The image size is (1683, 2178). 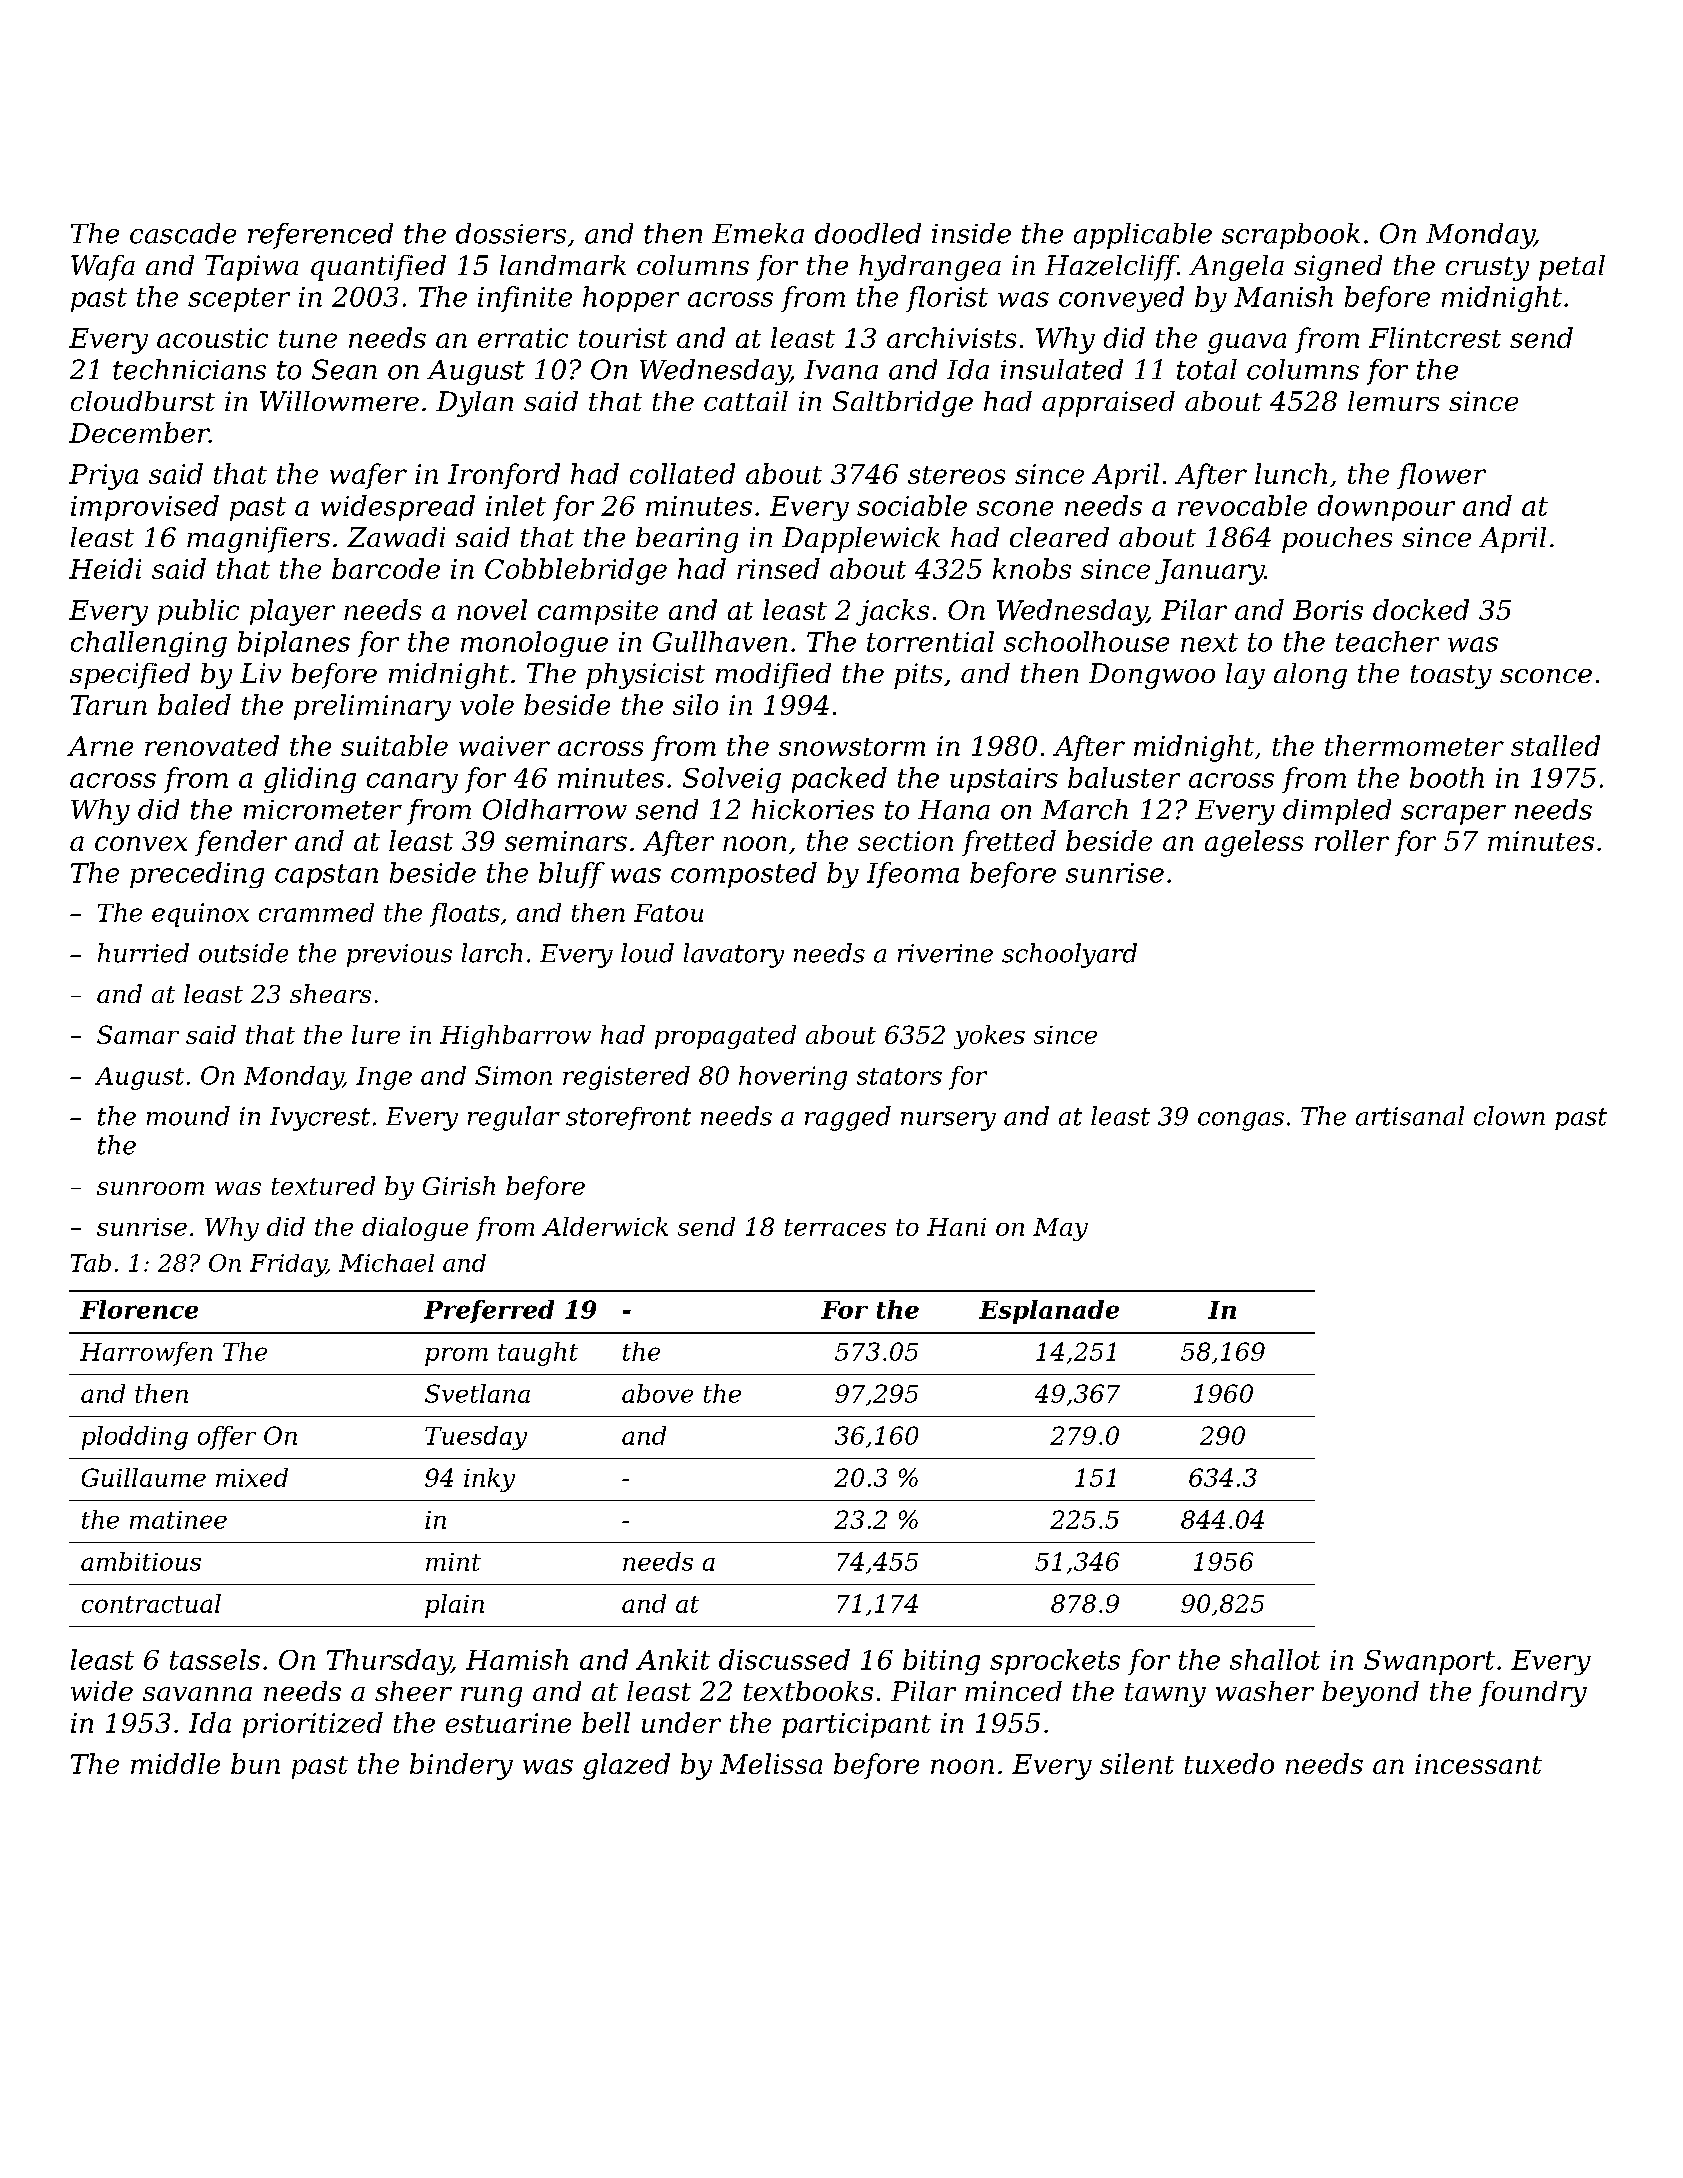 What do you see at coordinates (1429, 1662) in the screenshot?
I see `Swanport` at bounding box center [1429, 1662].
